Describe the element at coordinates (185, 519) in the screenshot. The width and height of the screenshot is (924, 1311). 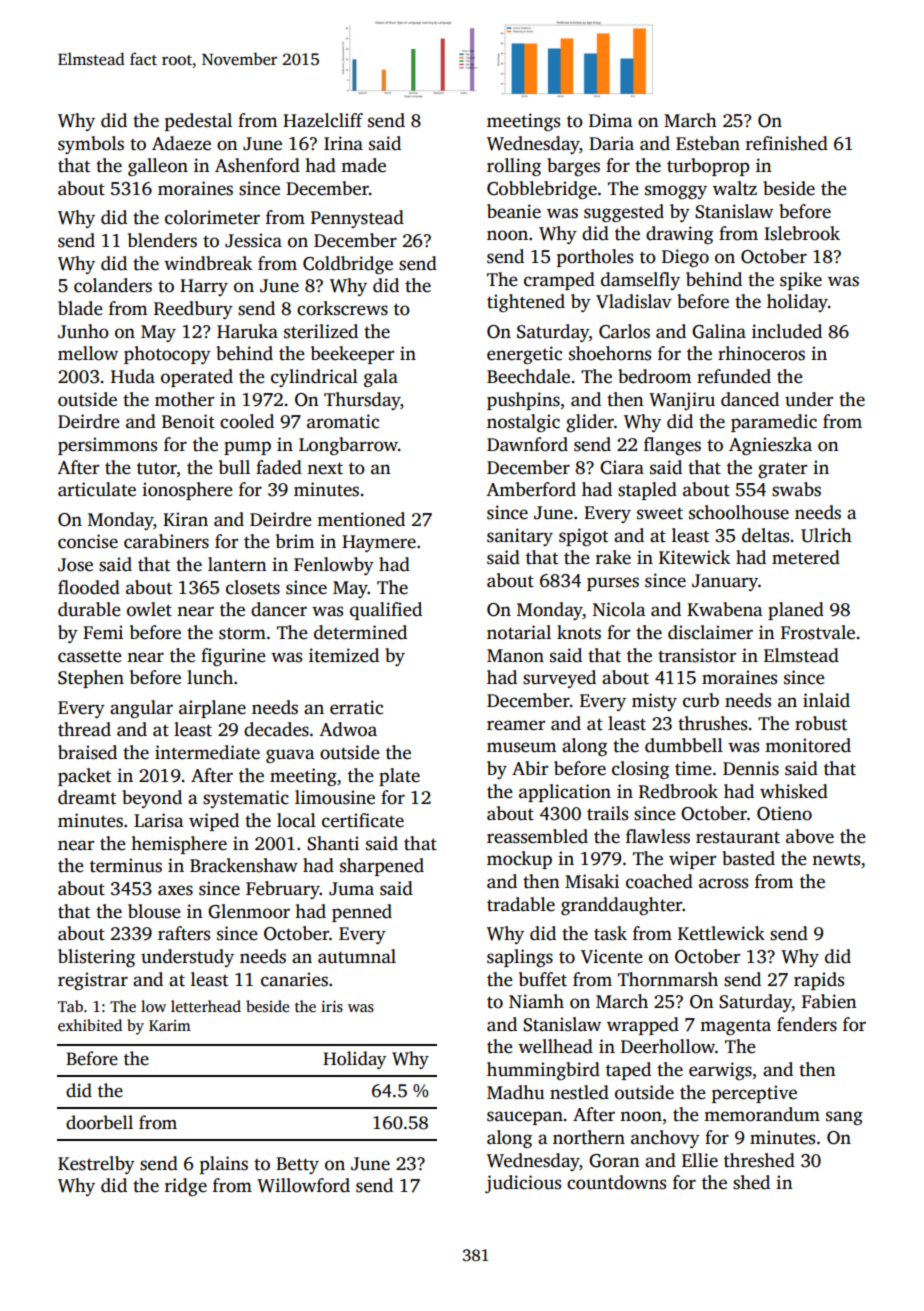
I see `Kiran` at that location.
